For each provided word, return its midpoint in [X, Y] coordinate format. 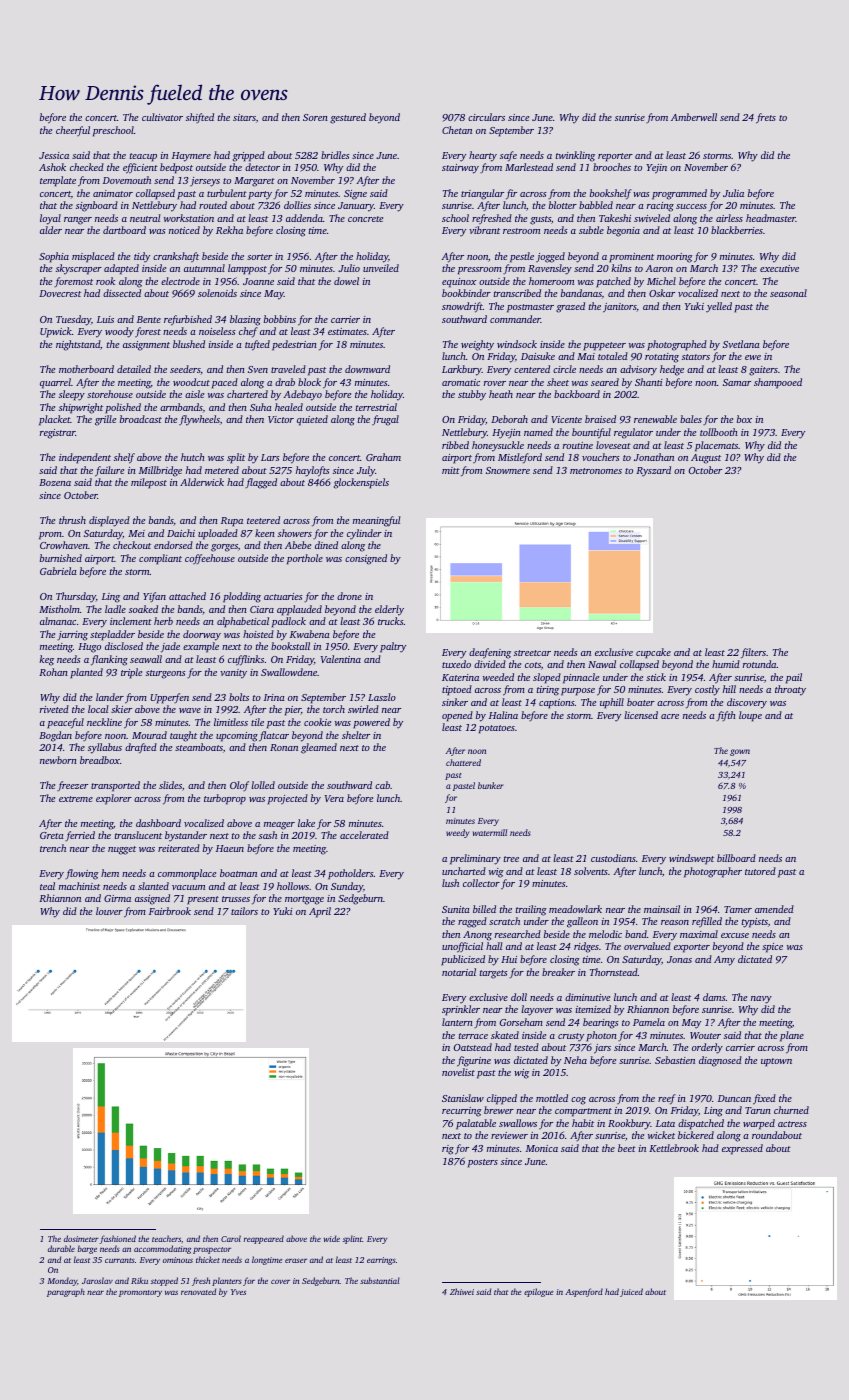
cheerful [73, 131]
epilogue [539, 1292]
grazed [570, 307]
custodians [613, 858]
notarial [459, 972]
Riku [139, 1280]
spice [772, 948]
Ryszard [653, 471]
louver [109, 911]
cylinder [364, 534]
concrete [365, 219]
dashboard [158, 823]
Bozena [55, 482]
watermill [490, 832]
